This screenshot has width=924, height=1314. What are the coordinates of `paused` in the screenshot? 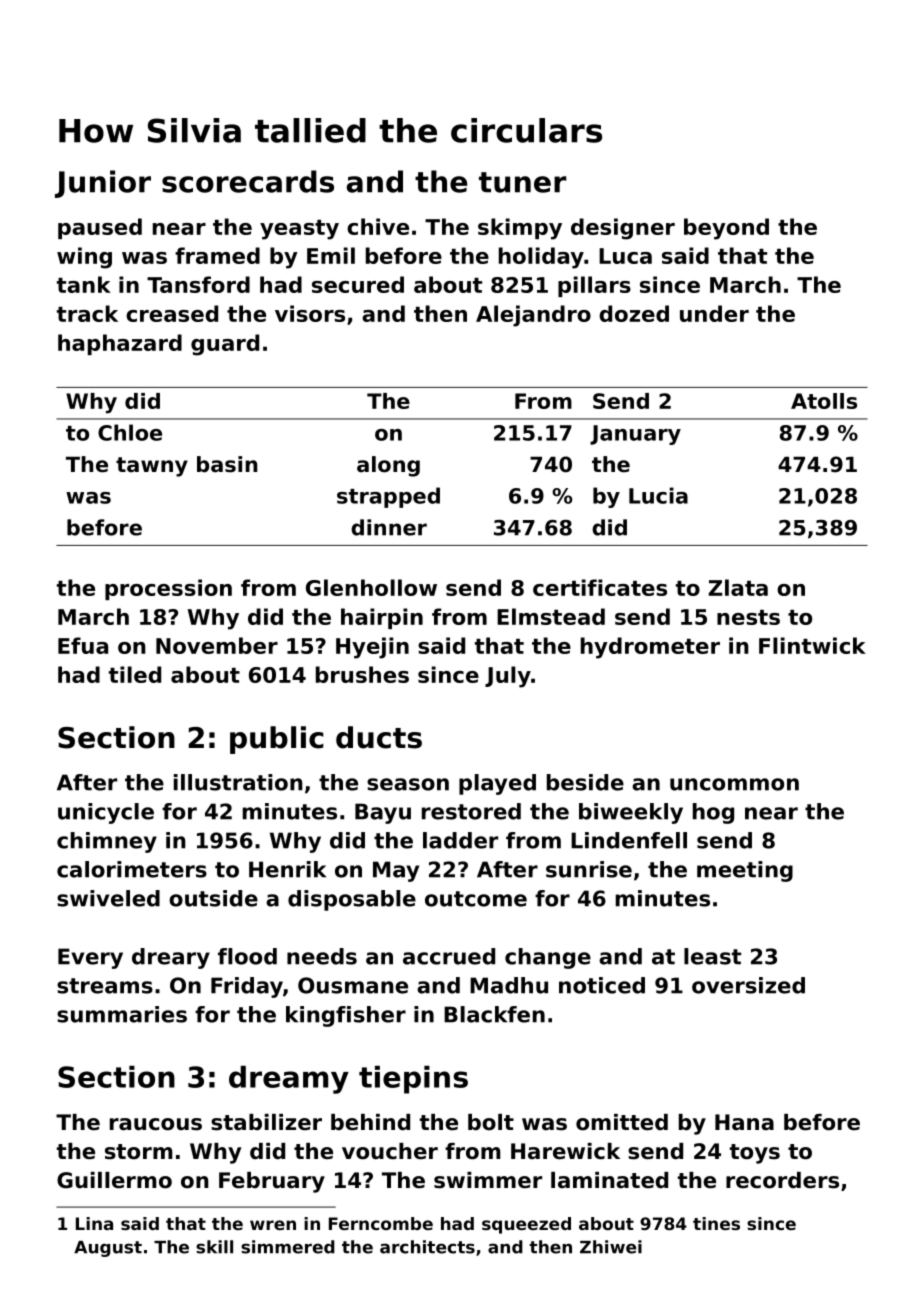 It's located at (100, 228).
